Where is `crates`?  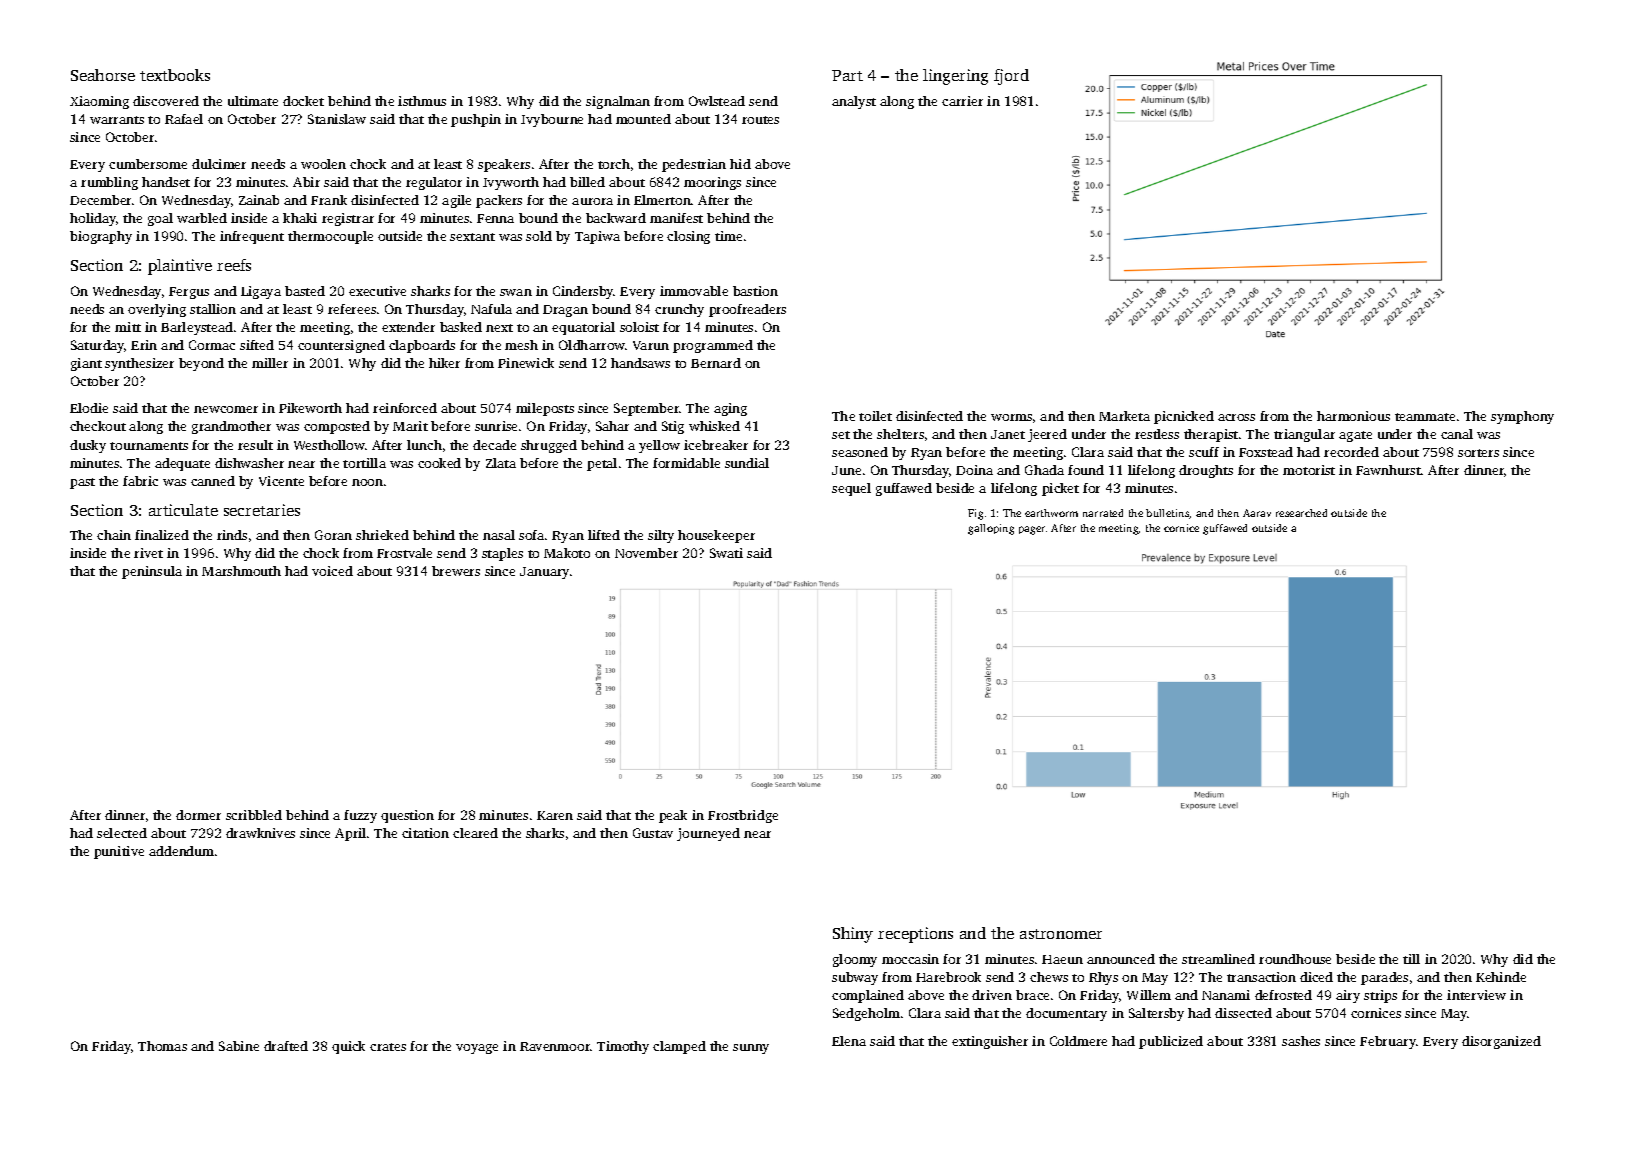
crates is located at coordinates (388, 1047).
